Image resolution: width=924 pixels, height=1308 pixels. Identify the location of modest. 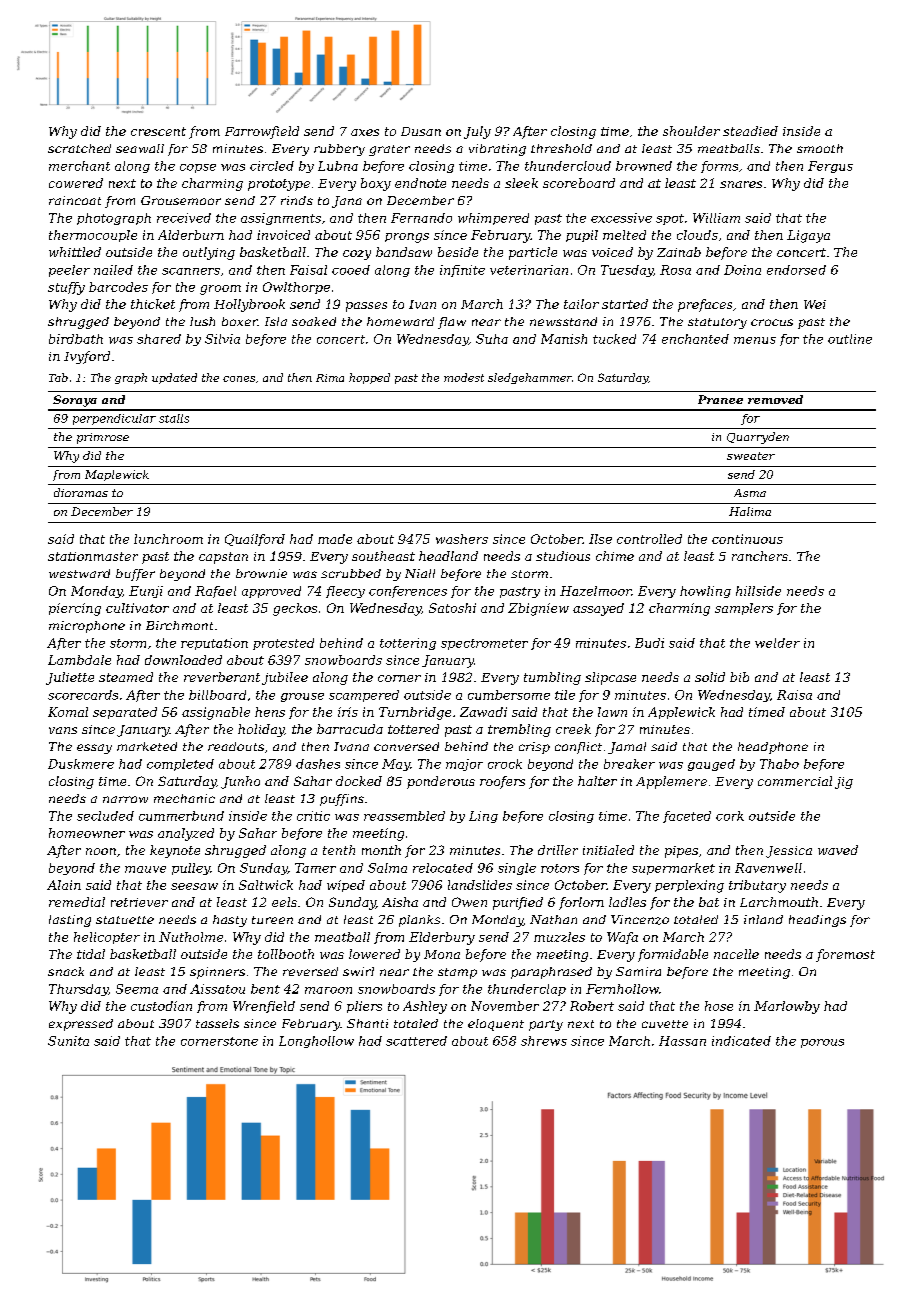
(464, 377).
